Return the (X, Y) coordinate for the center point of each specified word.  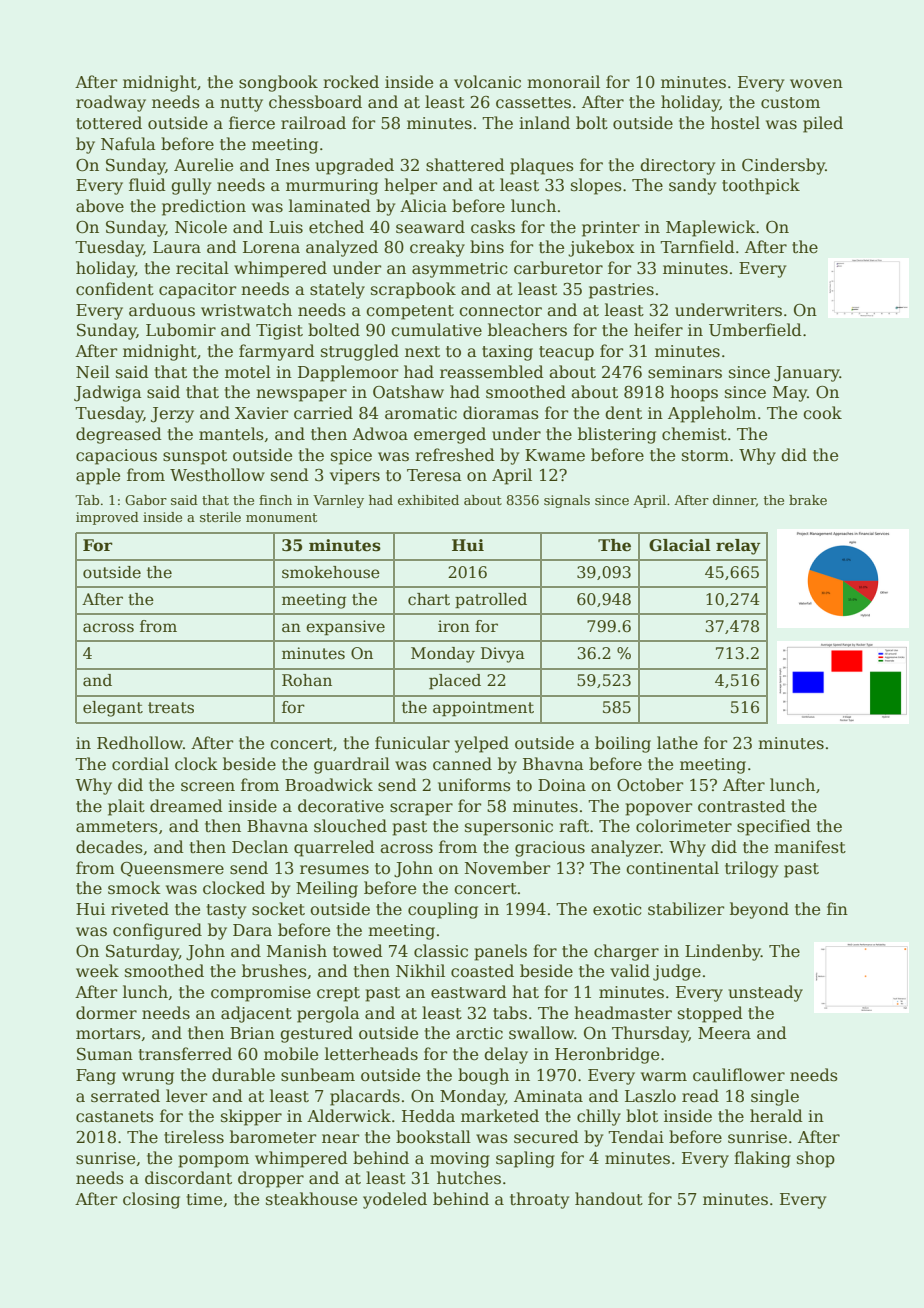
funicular (412, 742)
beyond (759, 910)
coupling (443, 910)
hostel (735, 123)
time (204, 1199)
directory (677, 166)
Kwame (555, 455)
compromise (261, 994)
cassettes (533, 103)
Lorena (271, 247)
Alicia (423, 205)
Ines (293, 165)
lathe (677, 743)
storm (705, 456)
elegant (113, 709)
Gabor (146, 500)
